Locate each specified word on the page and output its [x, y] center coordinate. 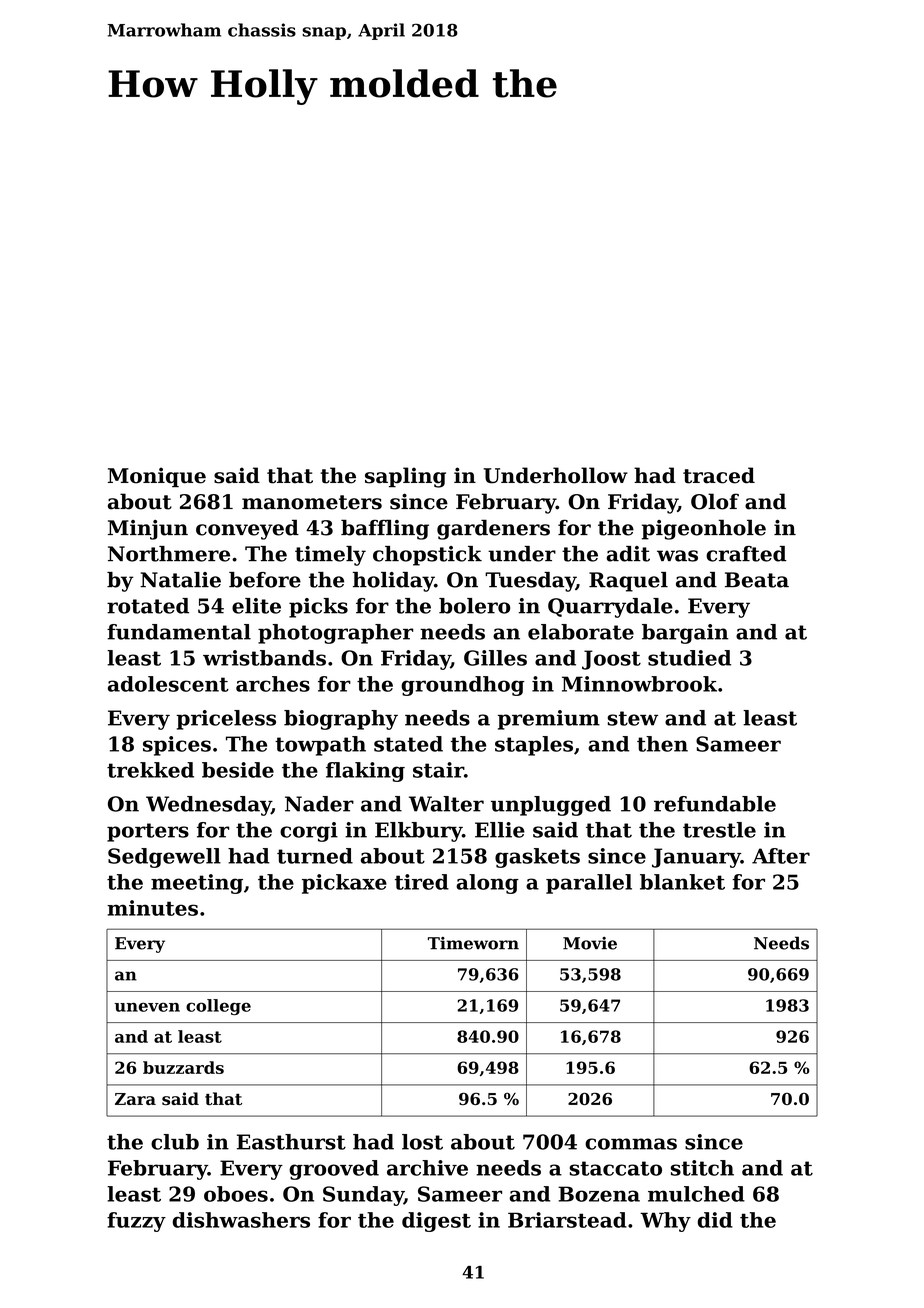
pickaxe [344, 884]
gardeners [493, 529]
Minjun [148, 530]
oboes [236, 1194]
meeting [197, 884]
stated [408, 744]
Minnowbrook [639, 684]
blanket [682, 882]
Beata [757, 580]
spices [177, 746]
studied [689, 658]
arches [273, 684]
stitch [702, 1168]
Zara [135, 1099]
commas [631, 1144]
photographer [335, 634]
